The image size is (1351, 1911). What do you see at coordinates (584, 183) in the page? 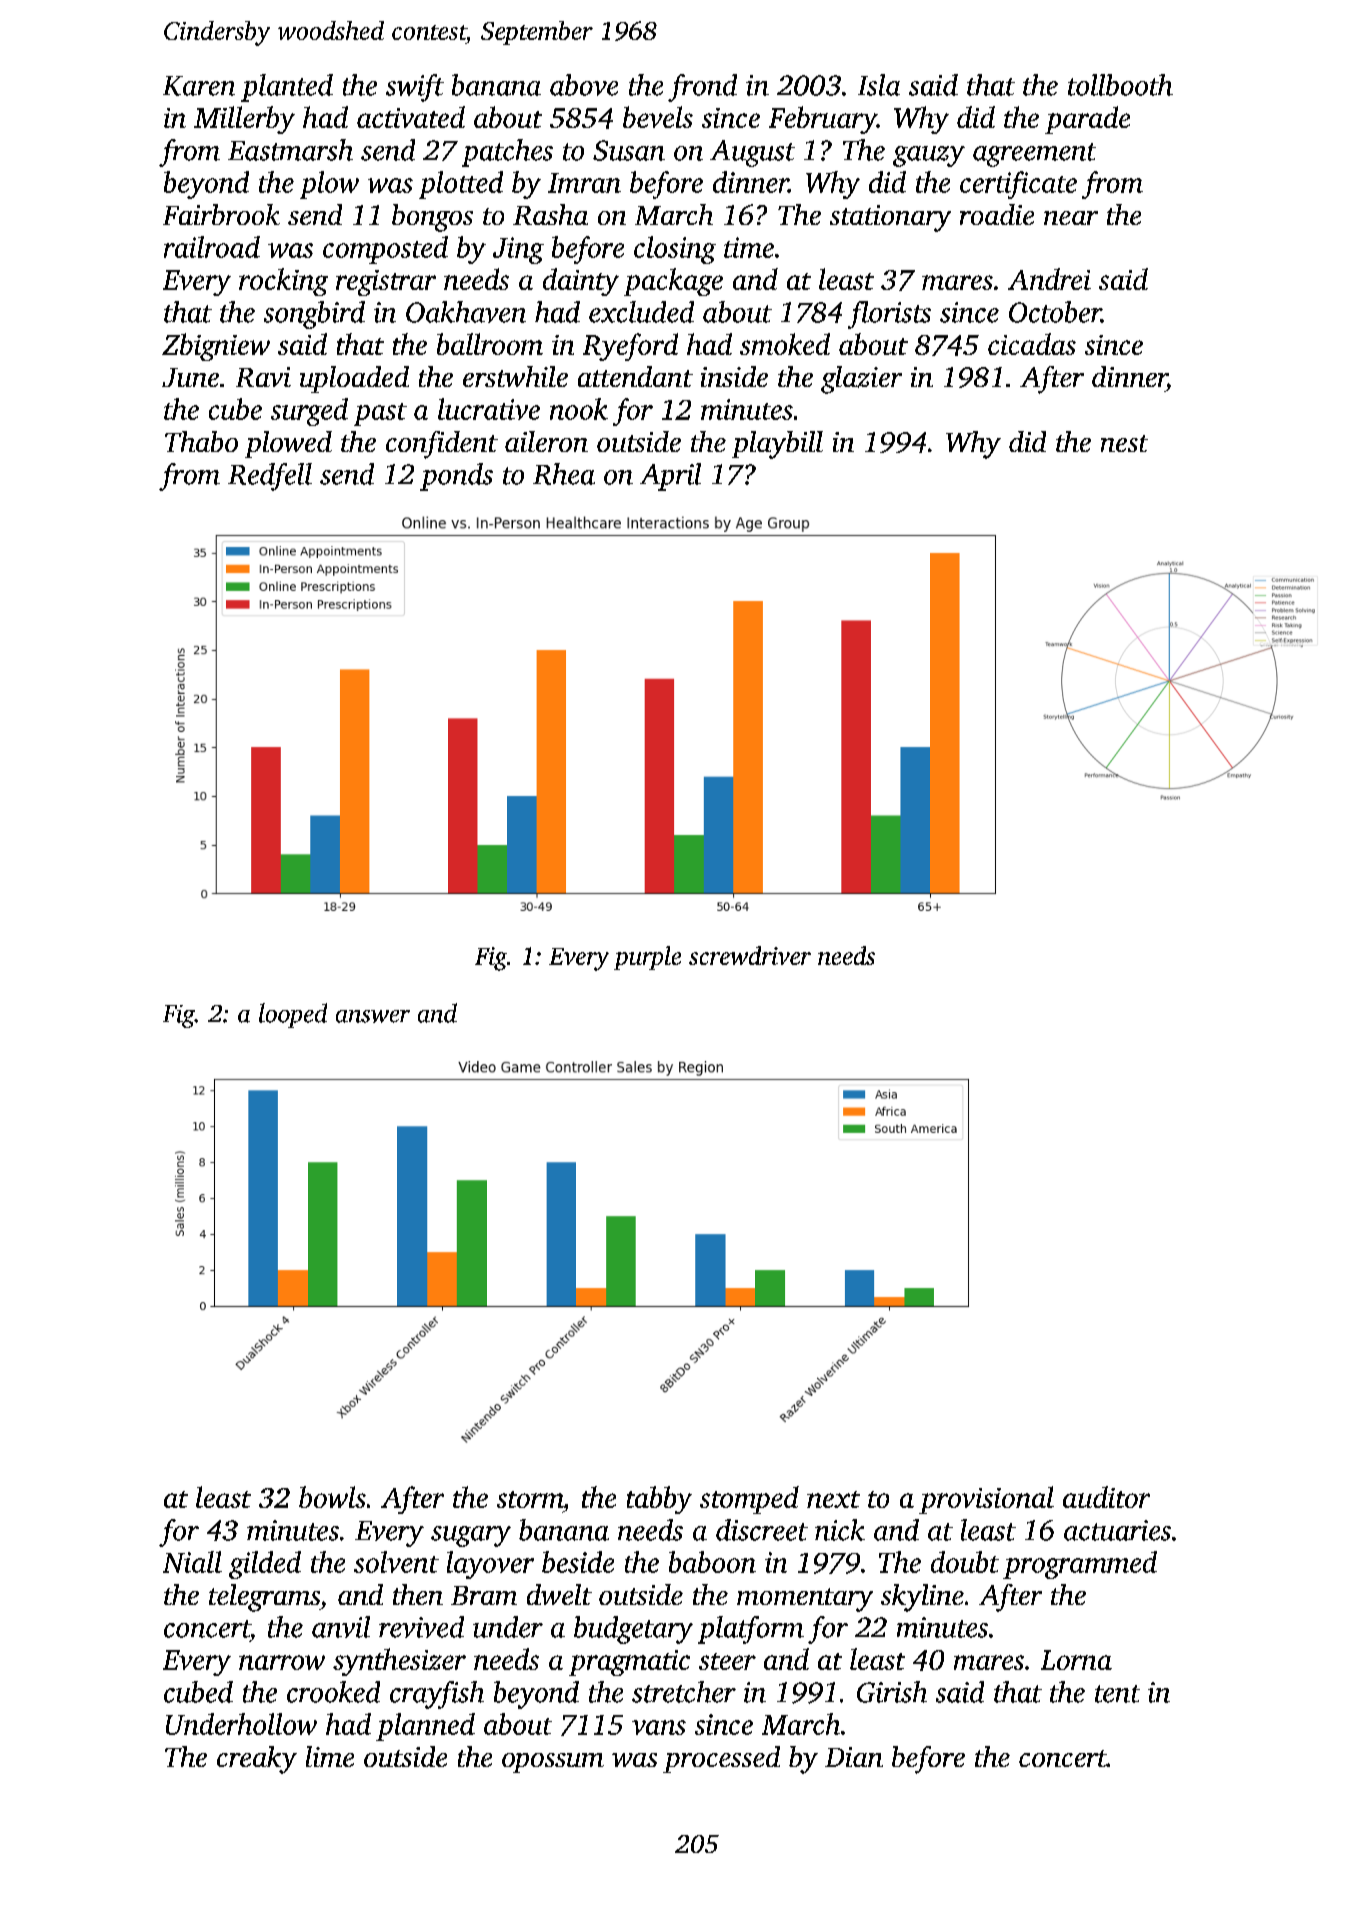
I see `Imran` at bounding box center [584, 183].
